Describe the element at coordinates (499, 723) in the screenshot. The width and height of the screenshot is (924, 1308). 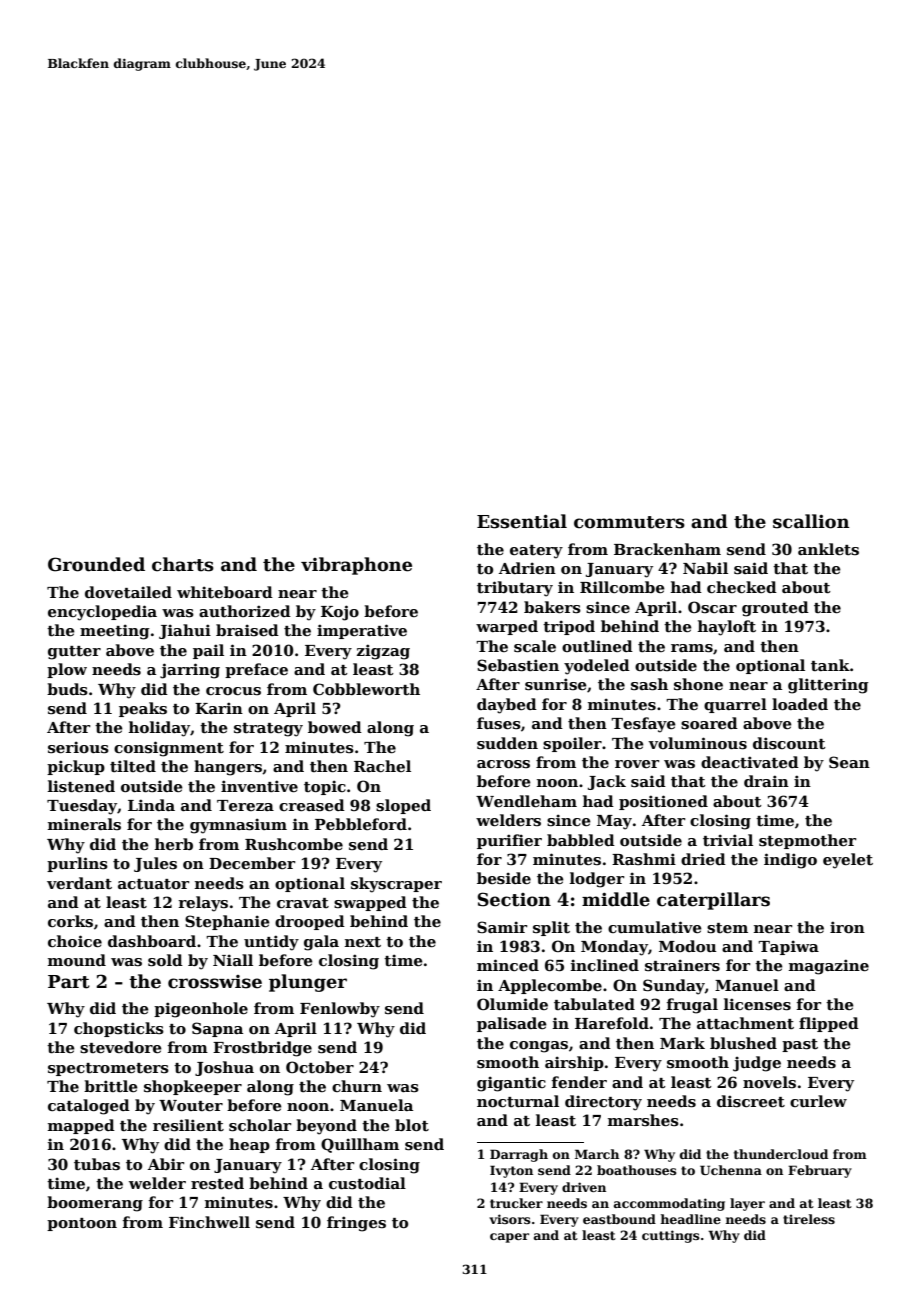
I see `fuses` at that location.
